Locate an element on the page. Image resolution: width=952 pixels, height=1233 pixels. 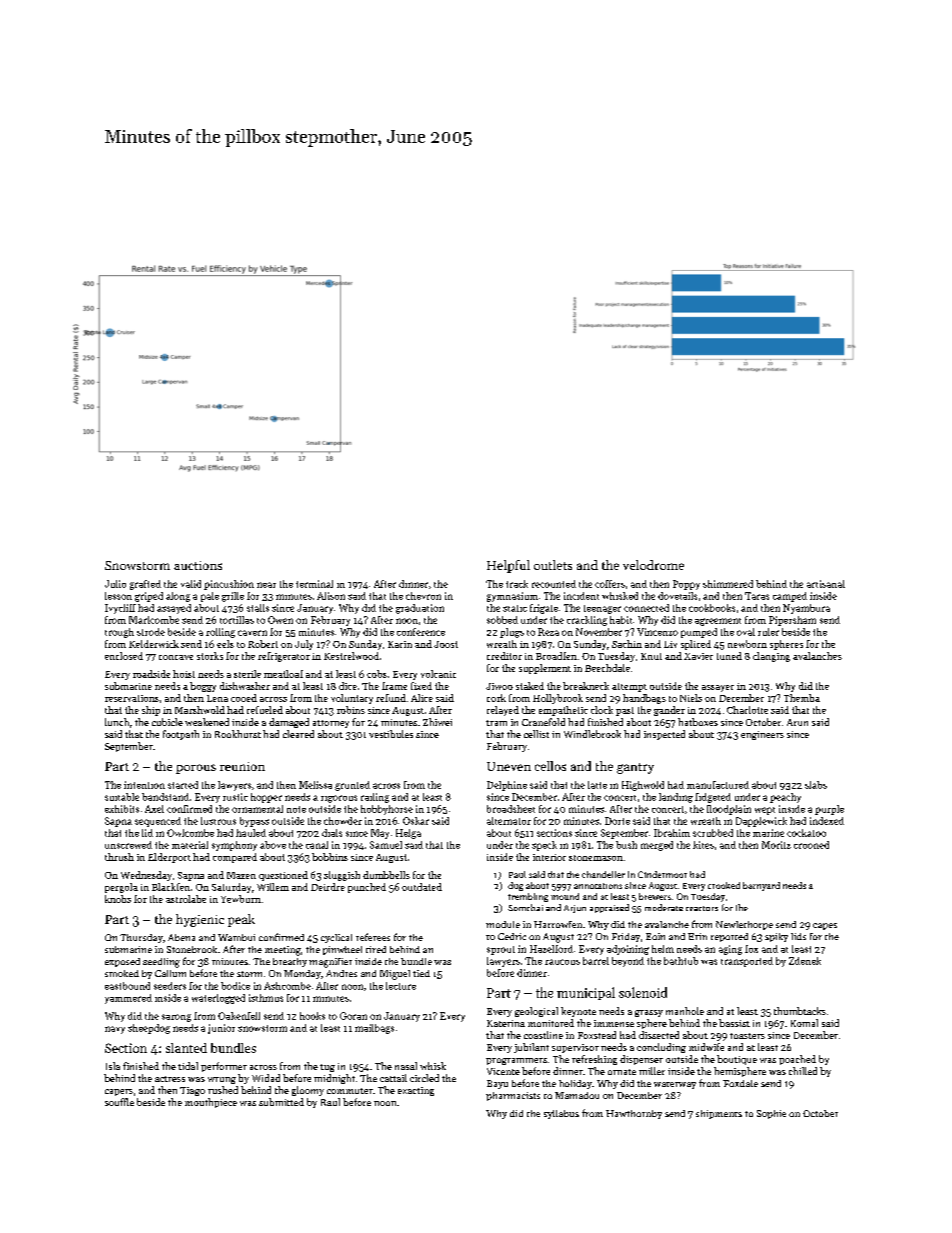
Nyambura is located at coordinates (806, 609).
